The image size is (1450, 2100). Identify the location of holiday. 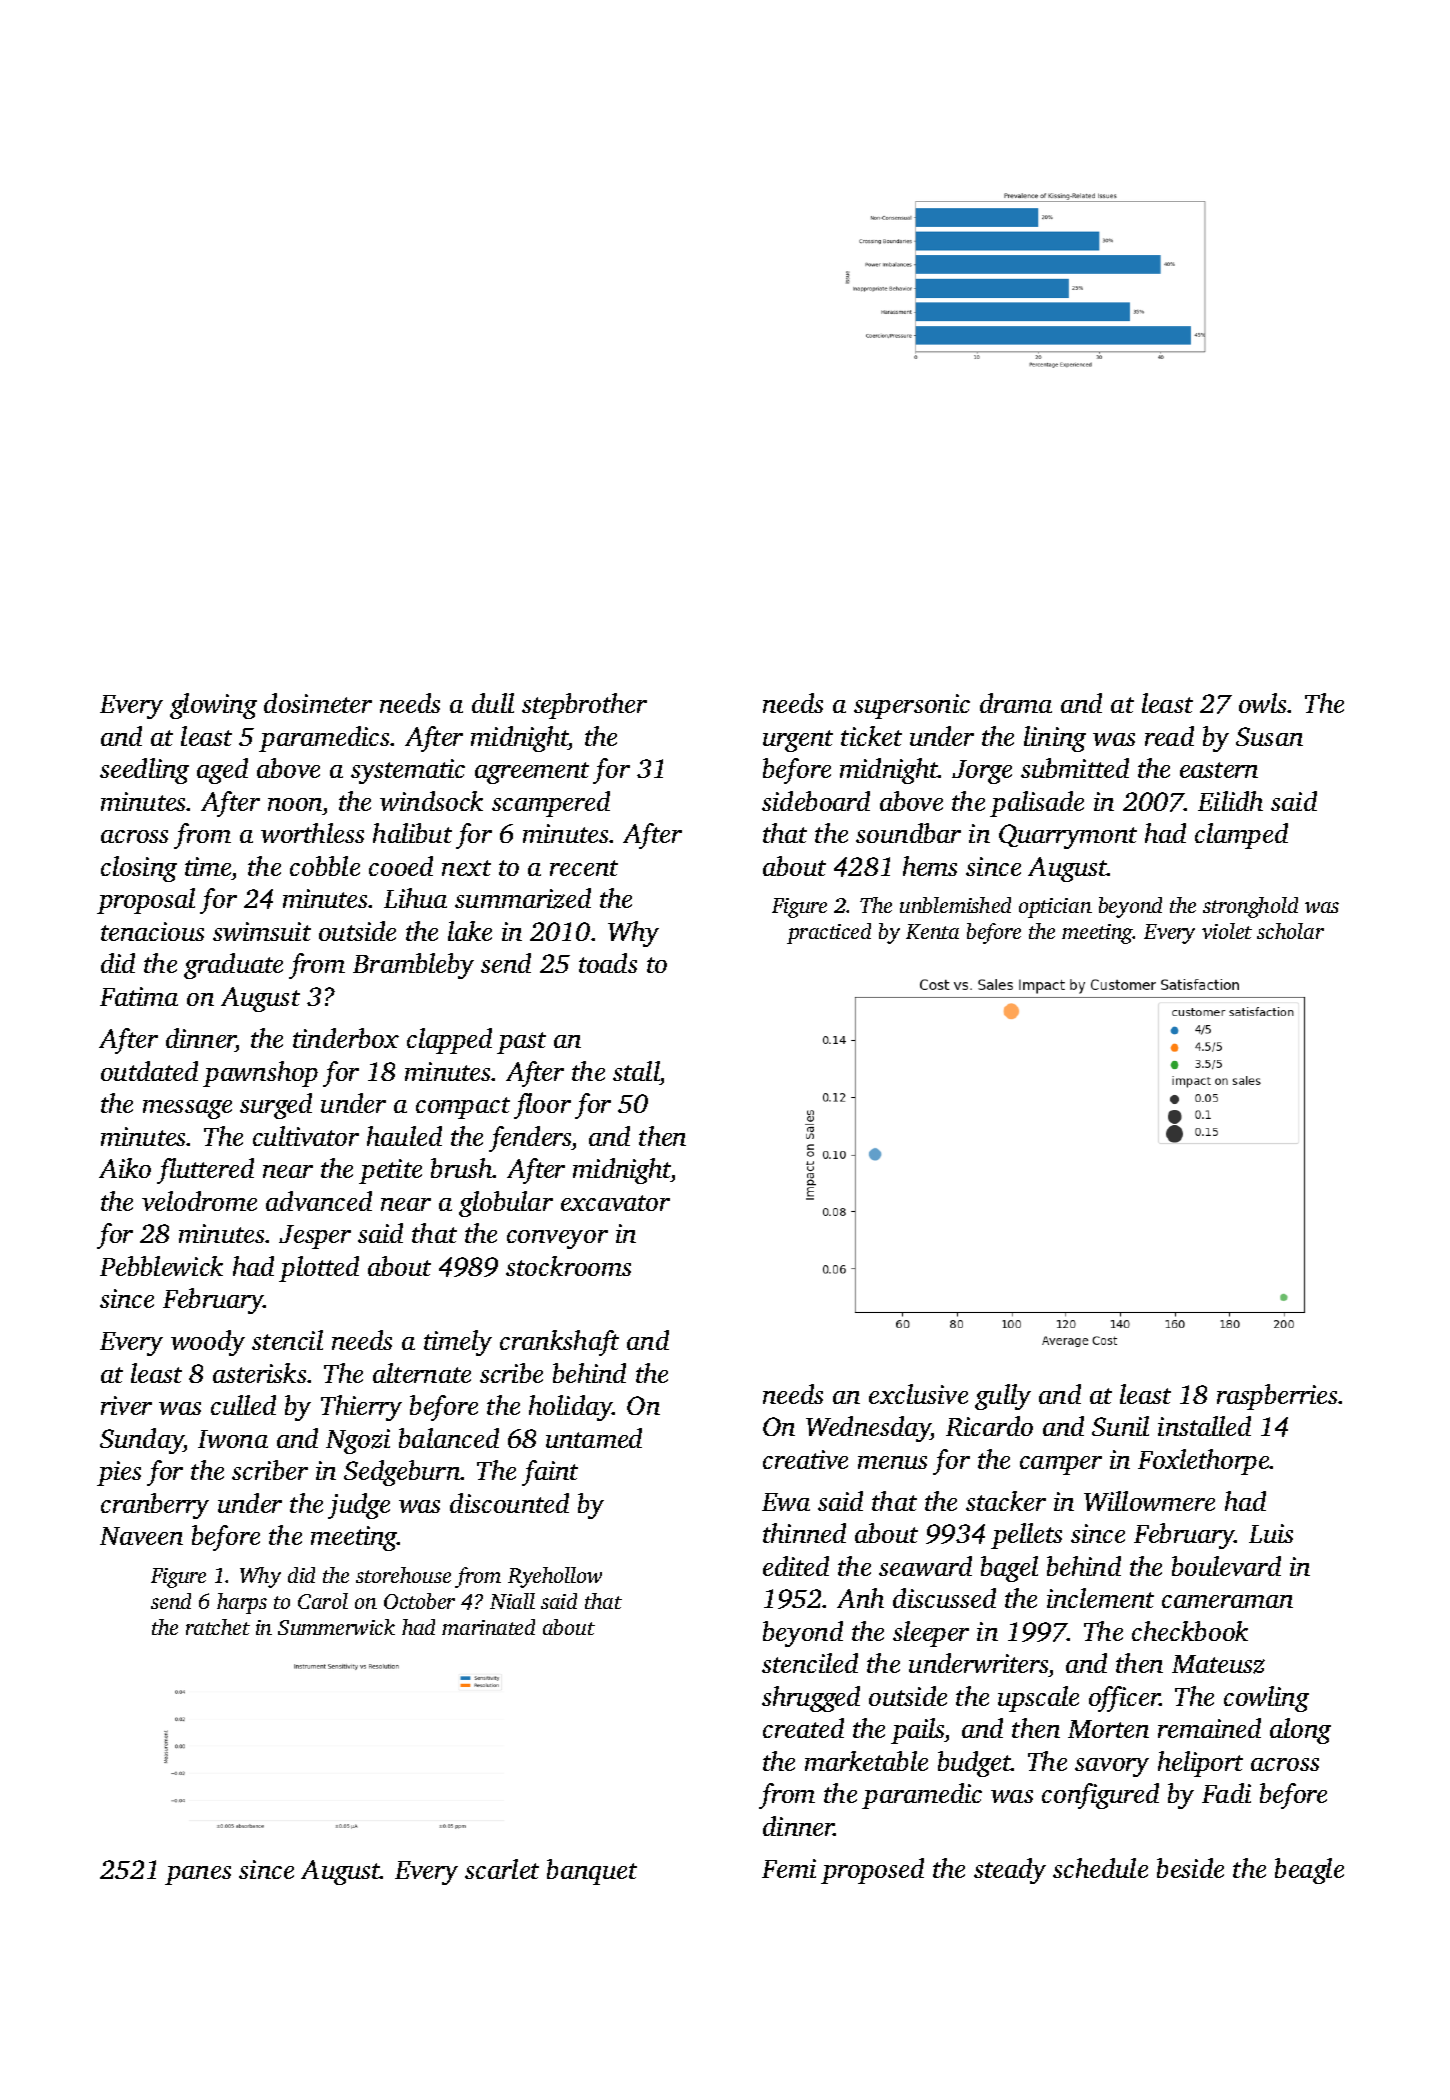
(571, 1408).
